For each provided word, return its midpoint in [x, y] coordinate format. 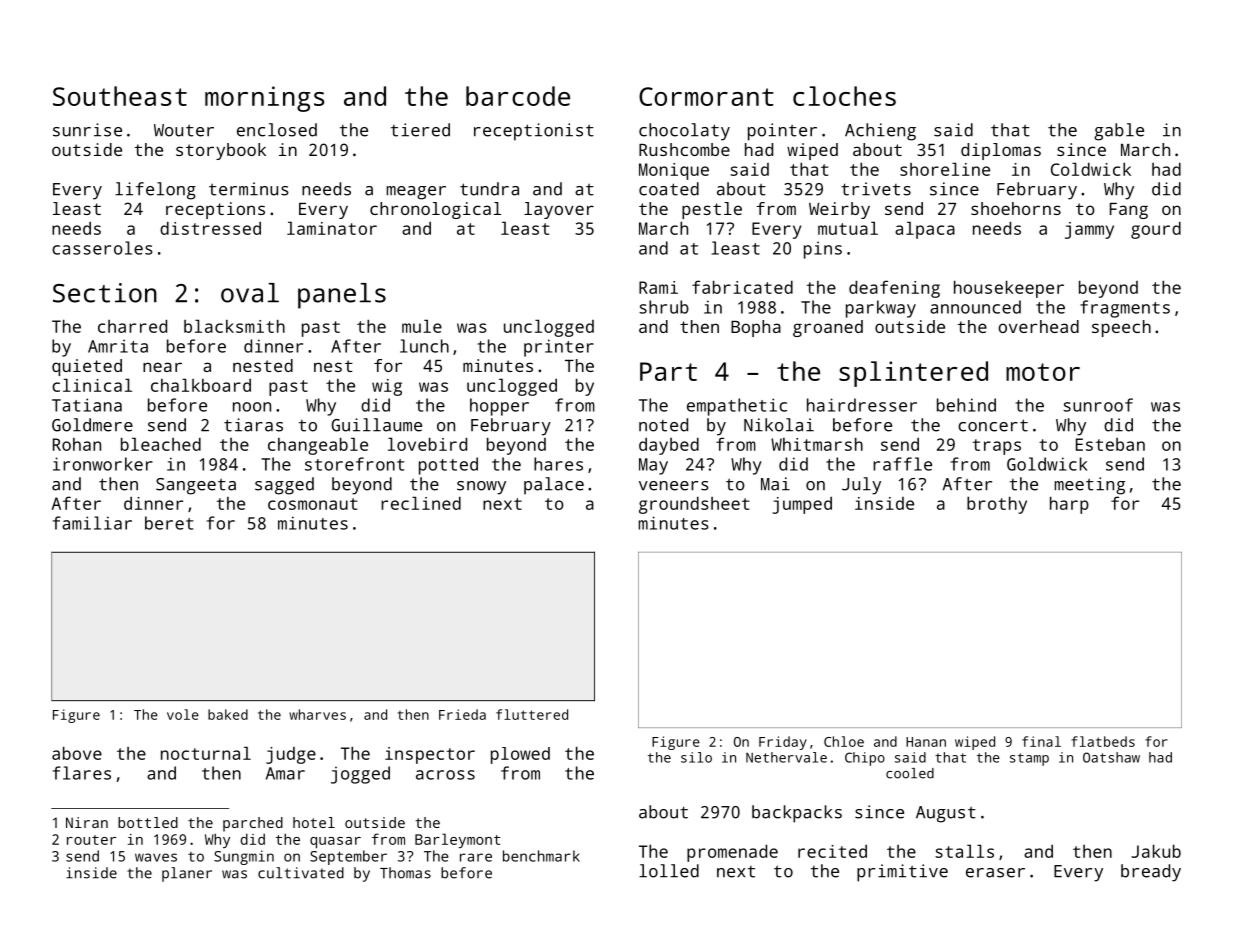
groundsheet [694, 505]
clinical [92, 385]
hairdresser [862, 405]
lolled [669, 871]
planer [187, 874]
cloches [844, 96]
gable [1119, 132]
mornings [264, 99]
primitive [902, 873]
